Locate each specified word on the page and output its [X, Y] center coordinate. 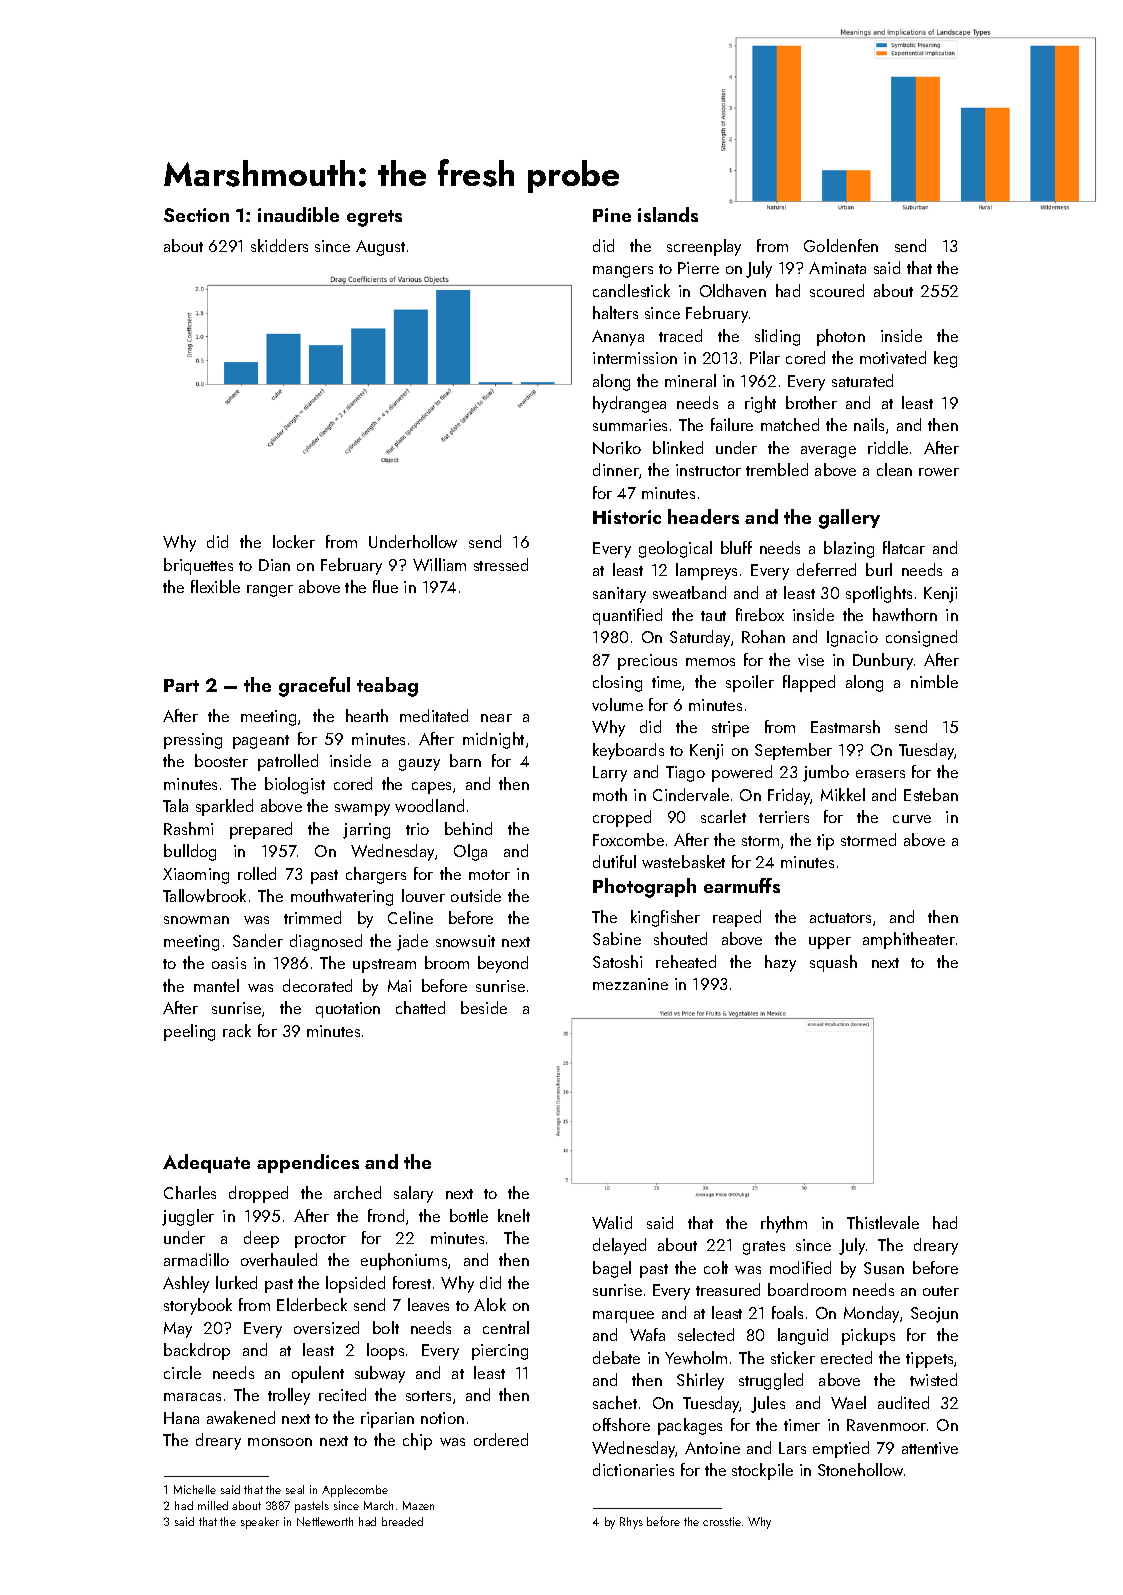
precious [647, 662]
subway [380, 1374]
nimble [934, 681]
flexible [215, 586]
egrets [374, 218]
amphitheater [909, 940]
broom [447, 962]
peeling [189, 1032]
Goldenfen [841, 245]
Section [196, 215]
